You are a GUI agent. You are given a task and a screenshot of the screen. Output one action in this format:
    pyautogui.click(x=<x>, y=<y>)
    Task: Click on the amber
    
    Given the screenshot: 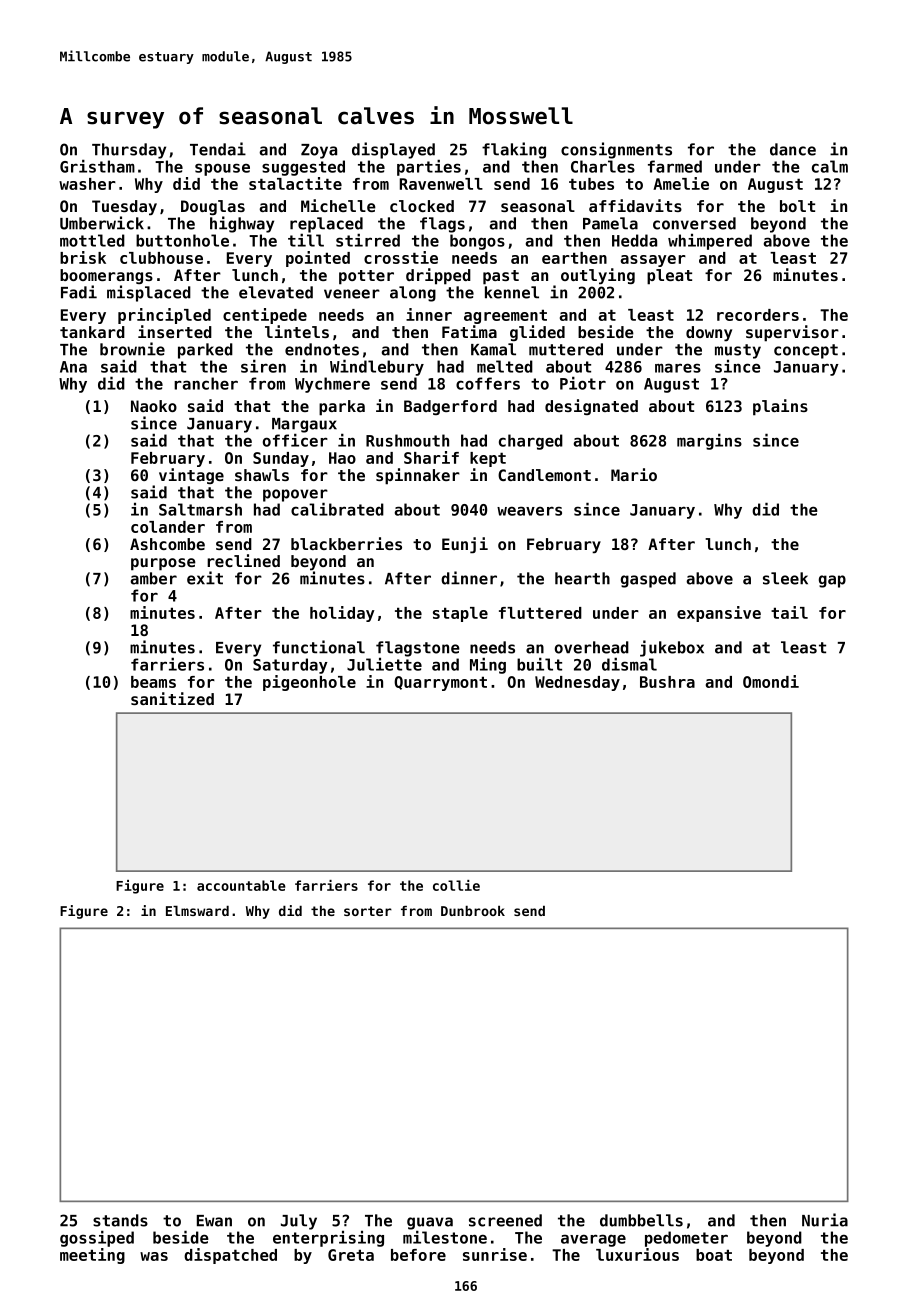 What is the action you would take?
    pyautogui.click(x=153, y=578)
